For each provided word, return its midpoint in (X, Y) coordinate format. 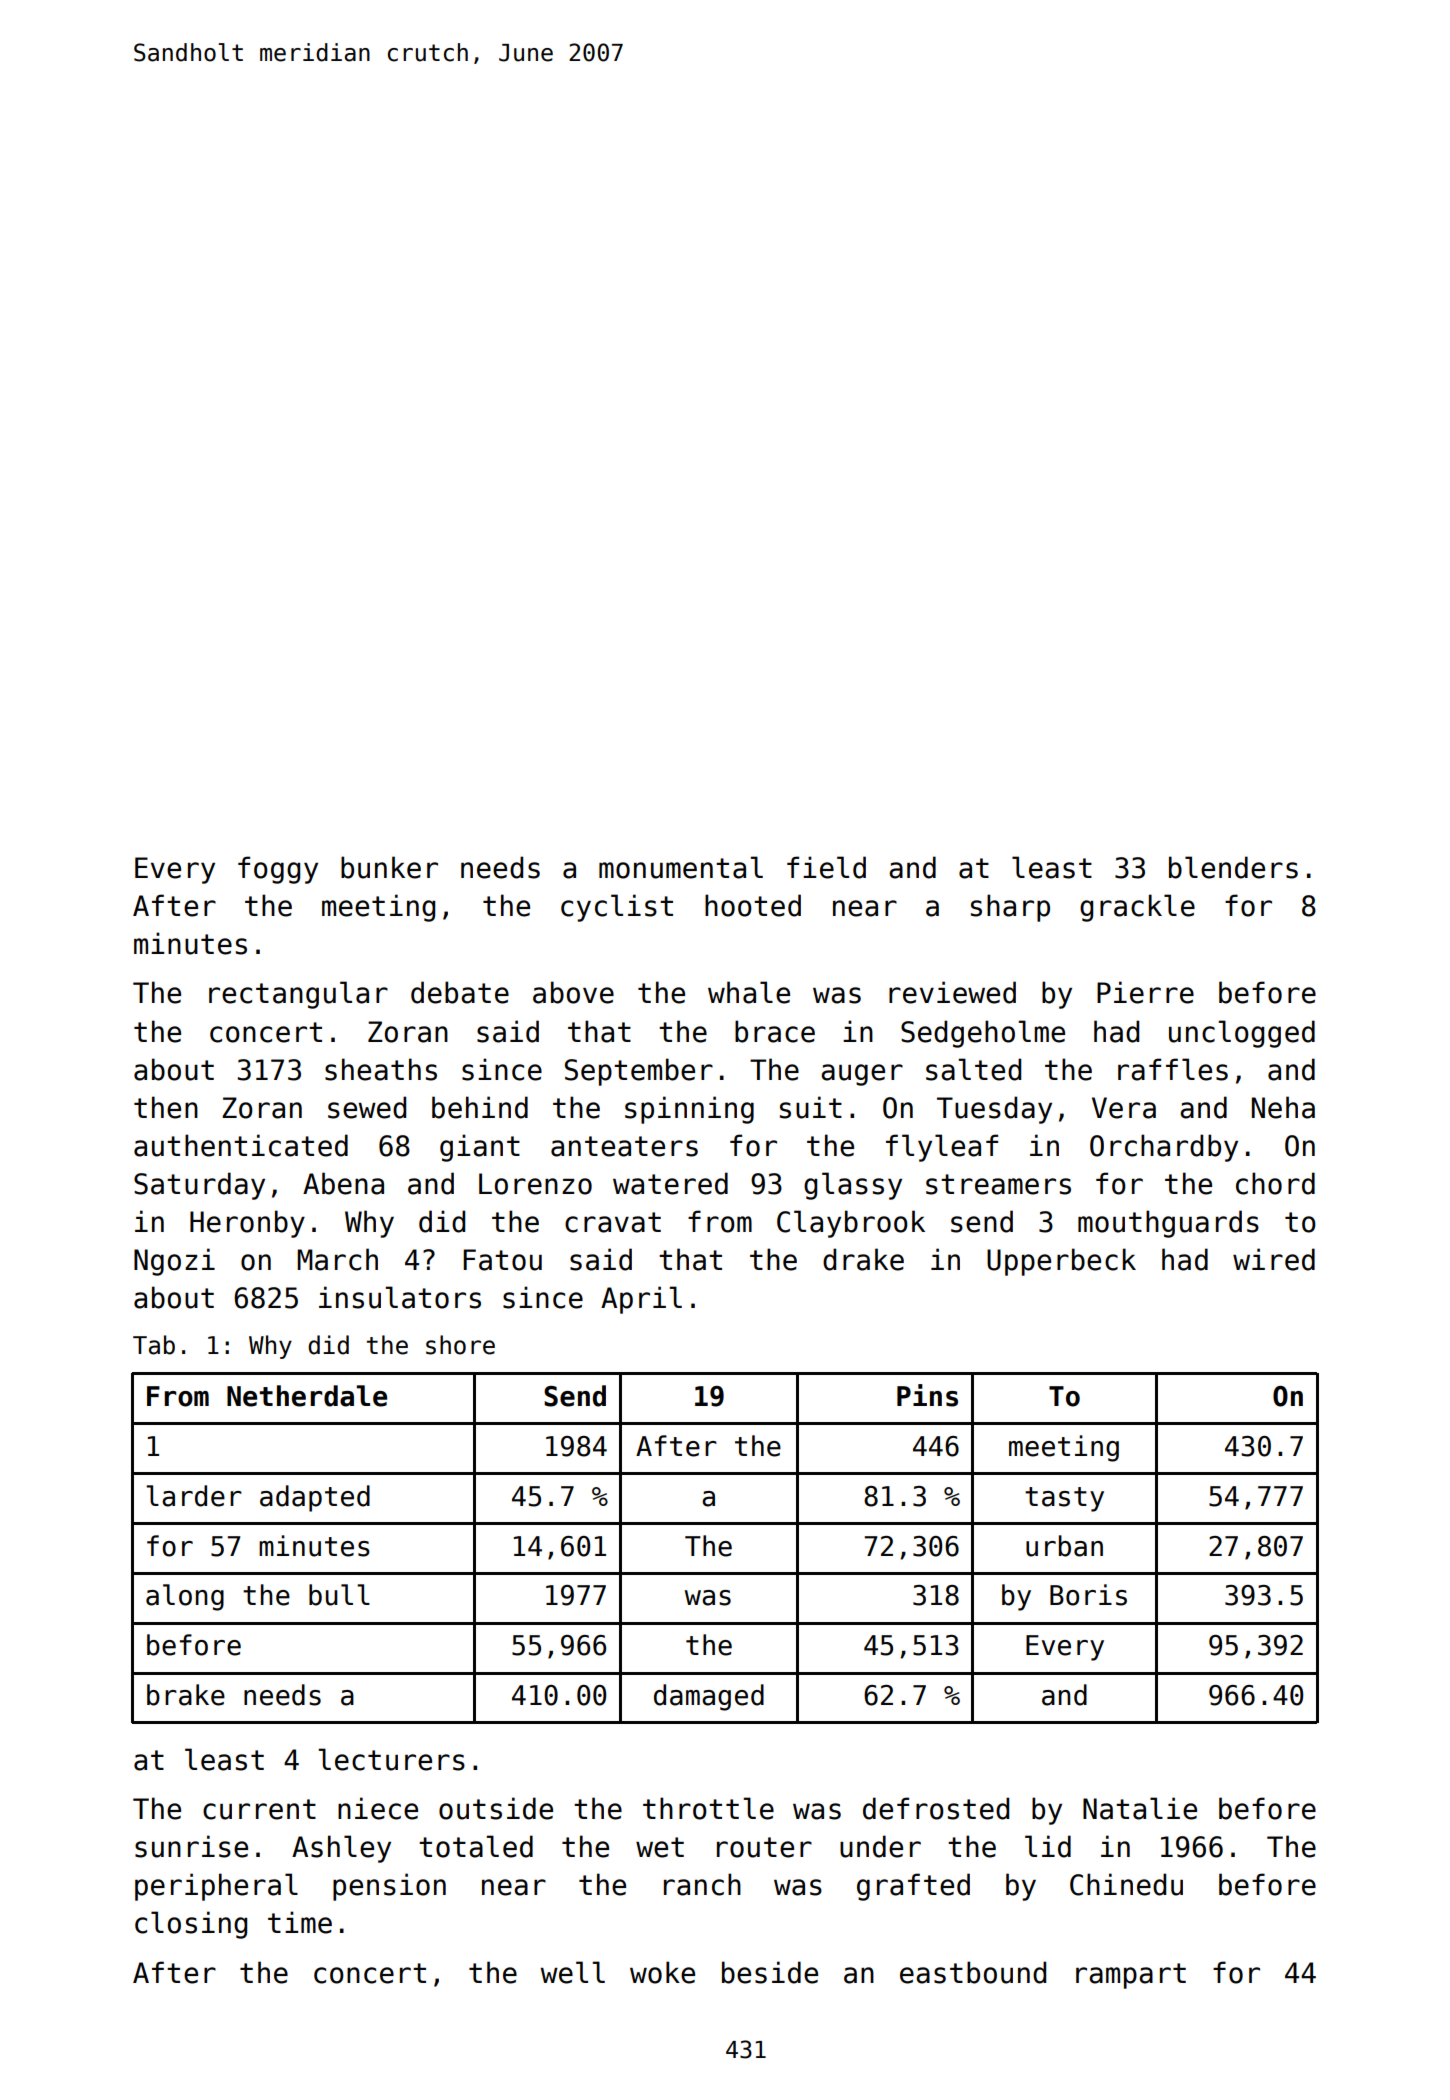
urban (1064, 1546)
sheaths (381, 1069)
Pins (927, 1395)
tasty (1064, 1499)
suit (811, 1107)
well (572, 1972)
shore (460, 1345)
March (337, 1259)
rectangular (298, 995)
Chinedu (1126, 1884)
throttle (708, 1808)
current (259, 1809)
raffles (1173, 1069)
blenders (1233, 867)
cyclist (617, 908)
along (185, 1597)
